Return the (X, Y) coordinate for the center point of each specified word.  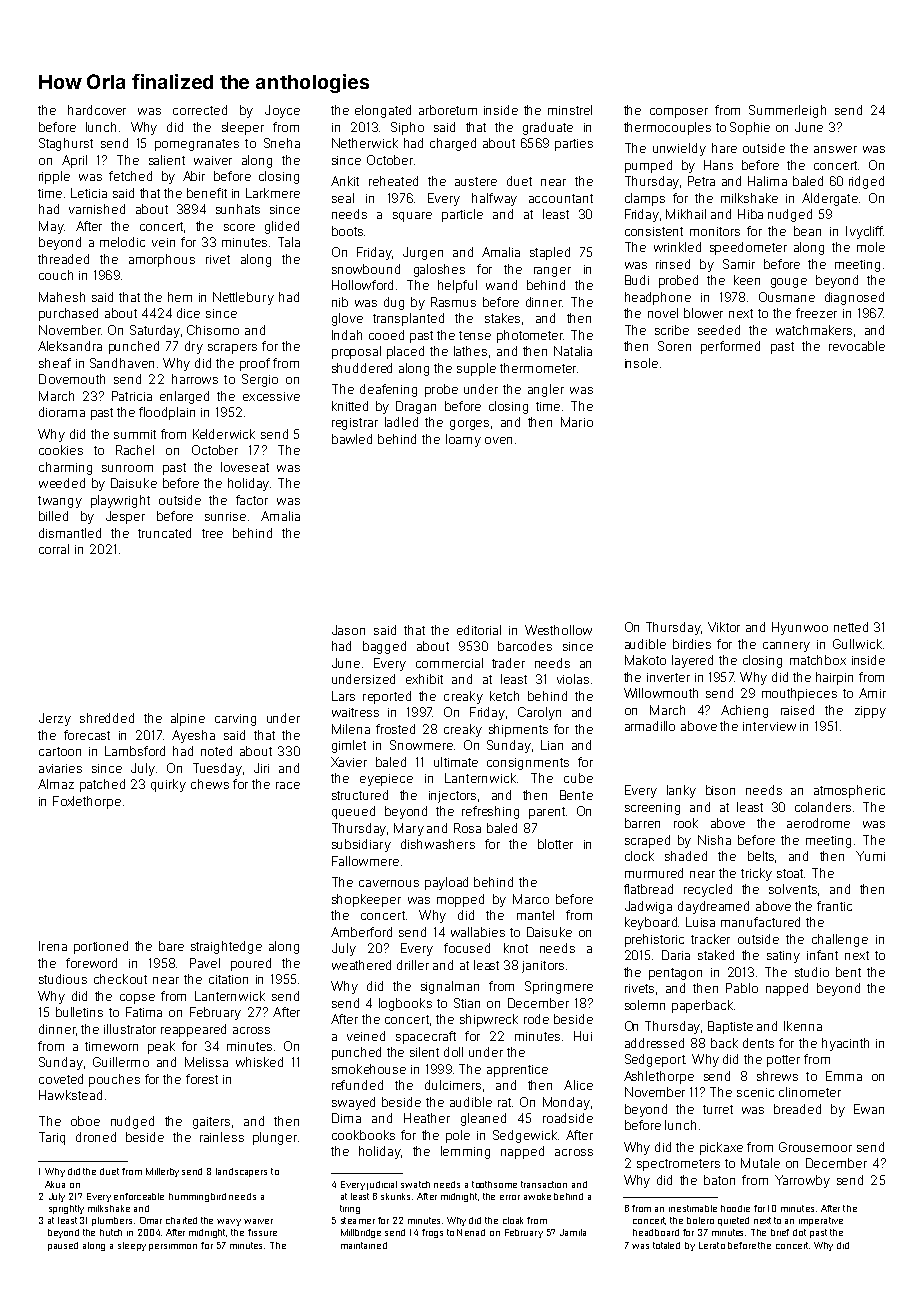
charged (453, 144)
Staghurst (66, 144)
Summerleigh (787, 111)
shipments (518, 730)
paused (63, 1246)
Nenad (471, 1232)
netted (851, 627)
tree (212, 533)
